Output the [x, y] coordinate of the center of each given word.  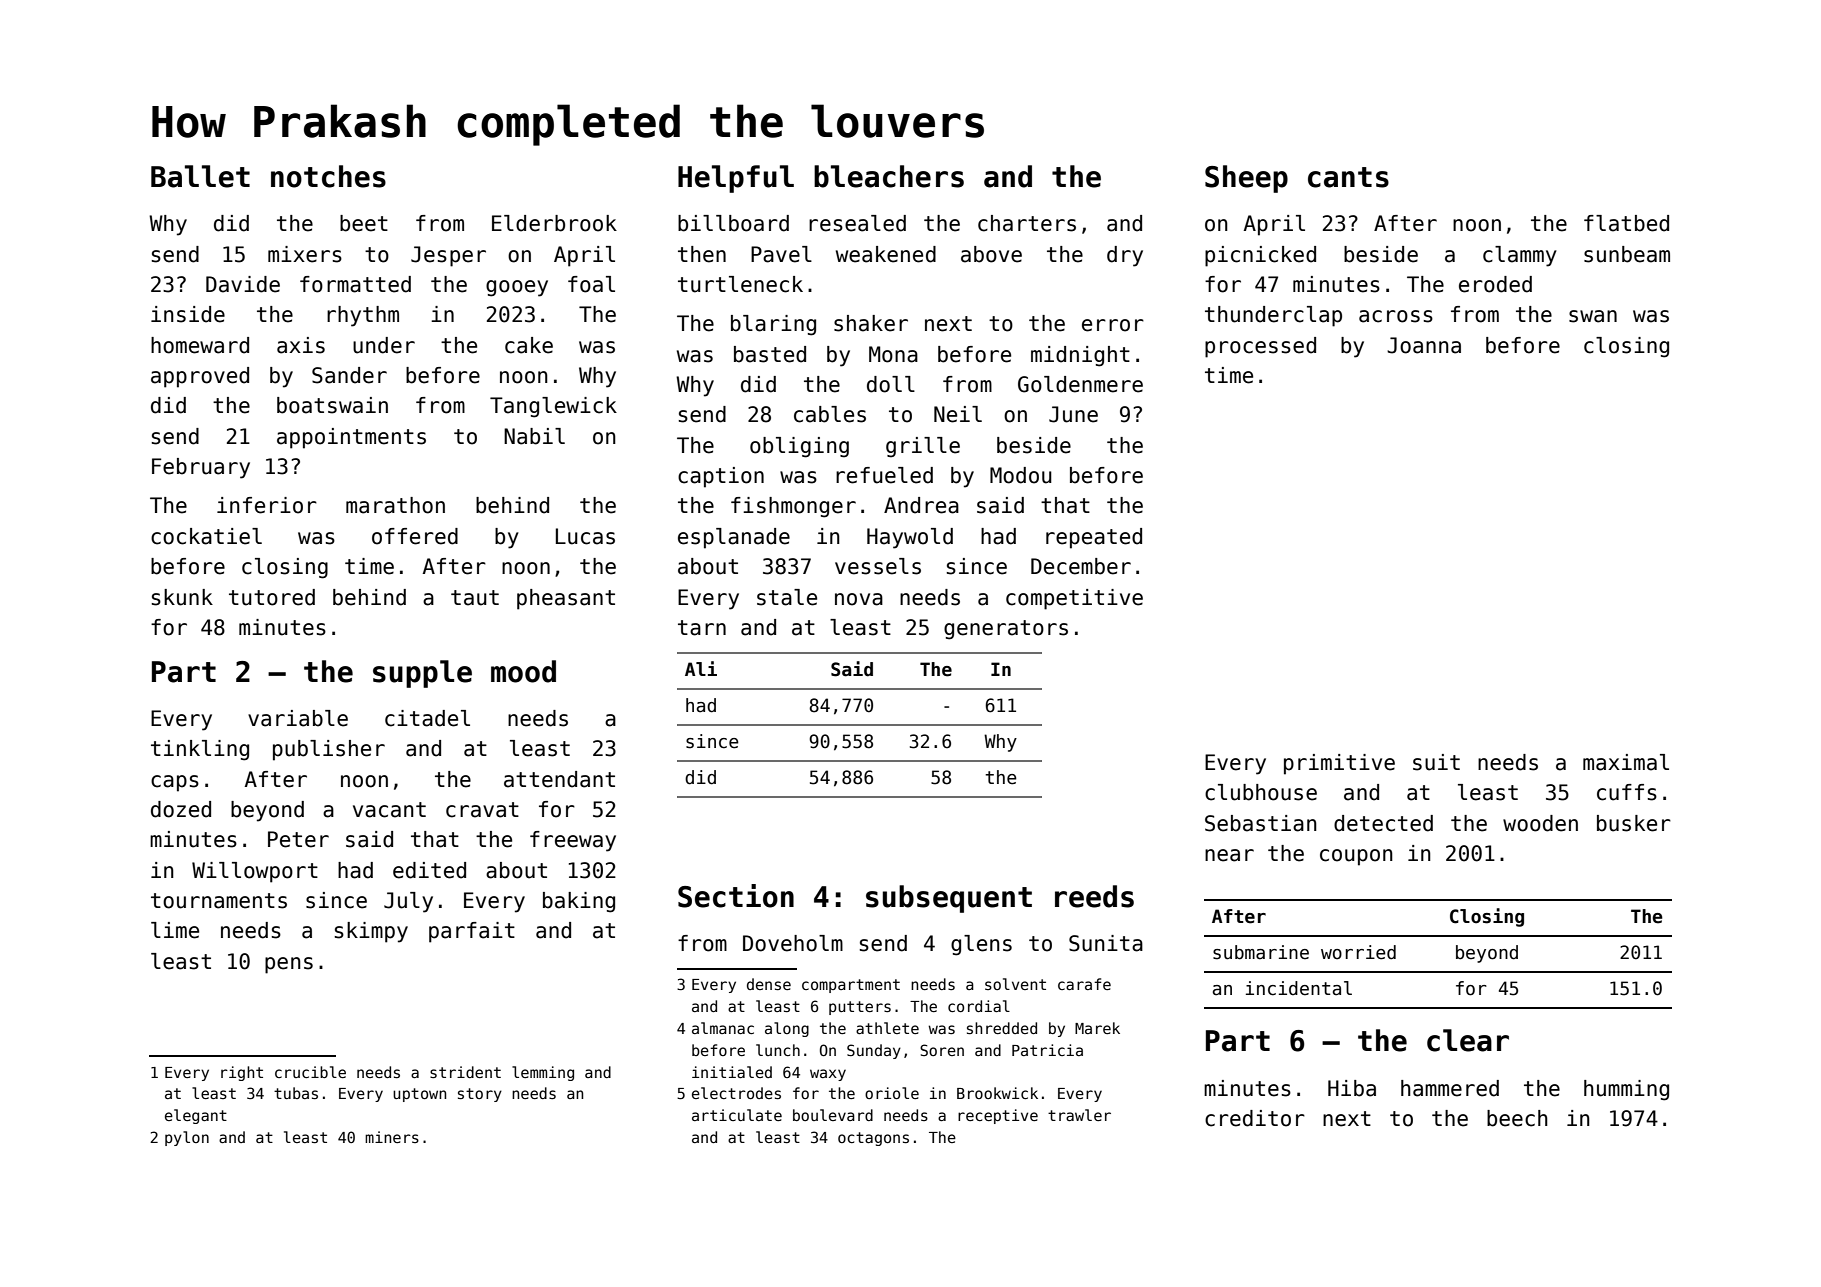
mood [523, 671]
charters [1027, 223]
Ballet [200, 176]
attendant [559, 779]
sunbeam [1627, 254]
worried [1358, 952]
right [242, 1073]
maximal [1626, 762]
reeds [1094, 896]
